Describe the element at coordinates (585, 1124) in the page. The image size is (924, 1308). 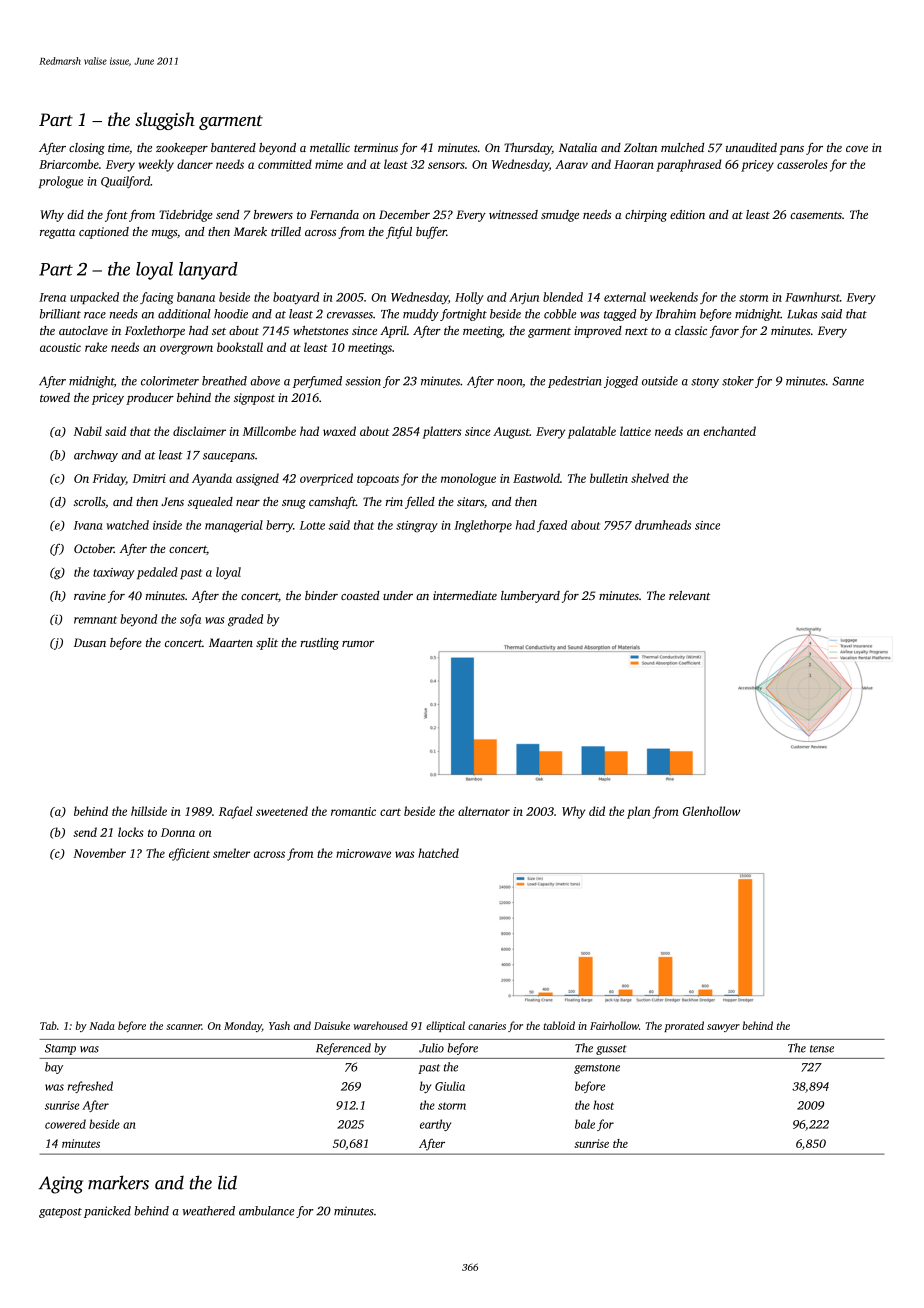
I see `bale` at that location.
